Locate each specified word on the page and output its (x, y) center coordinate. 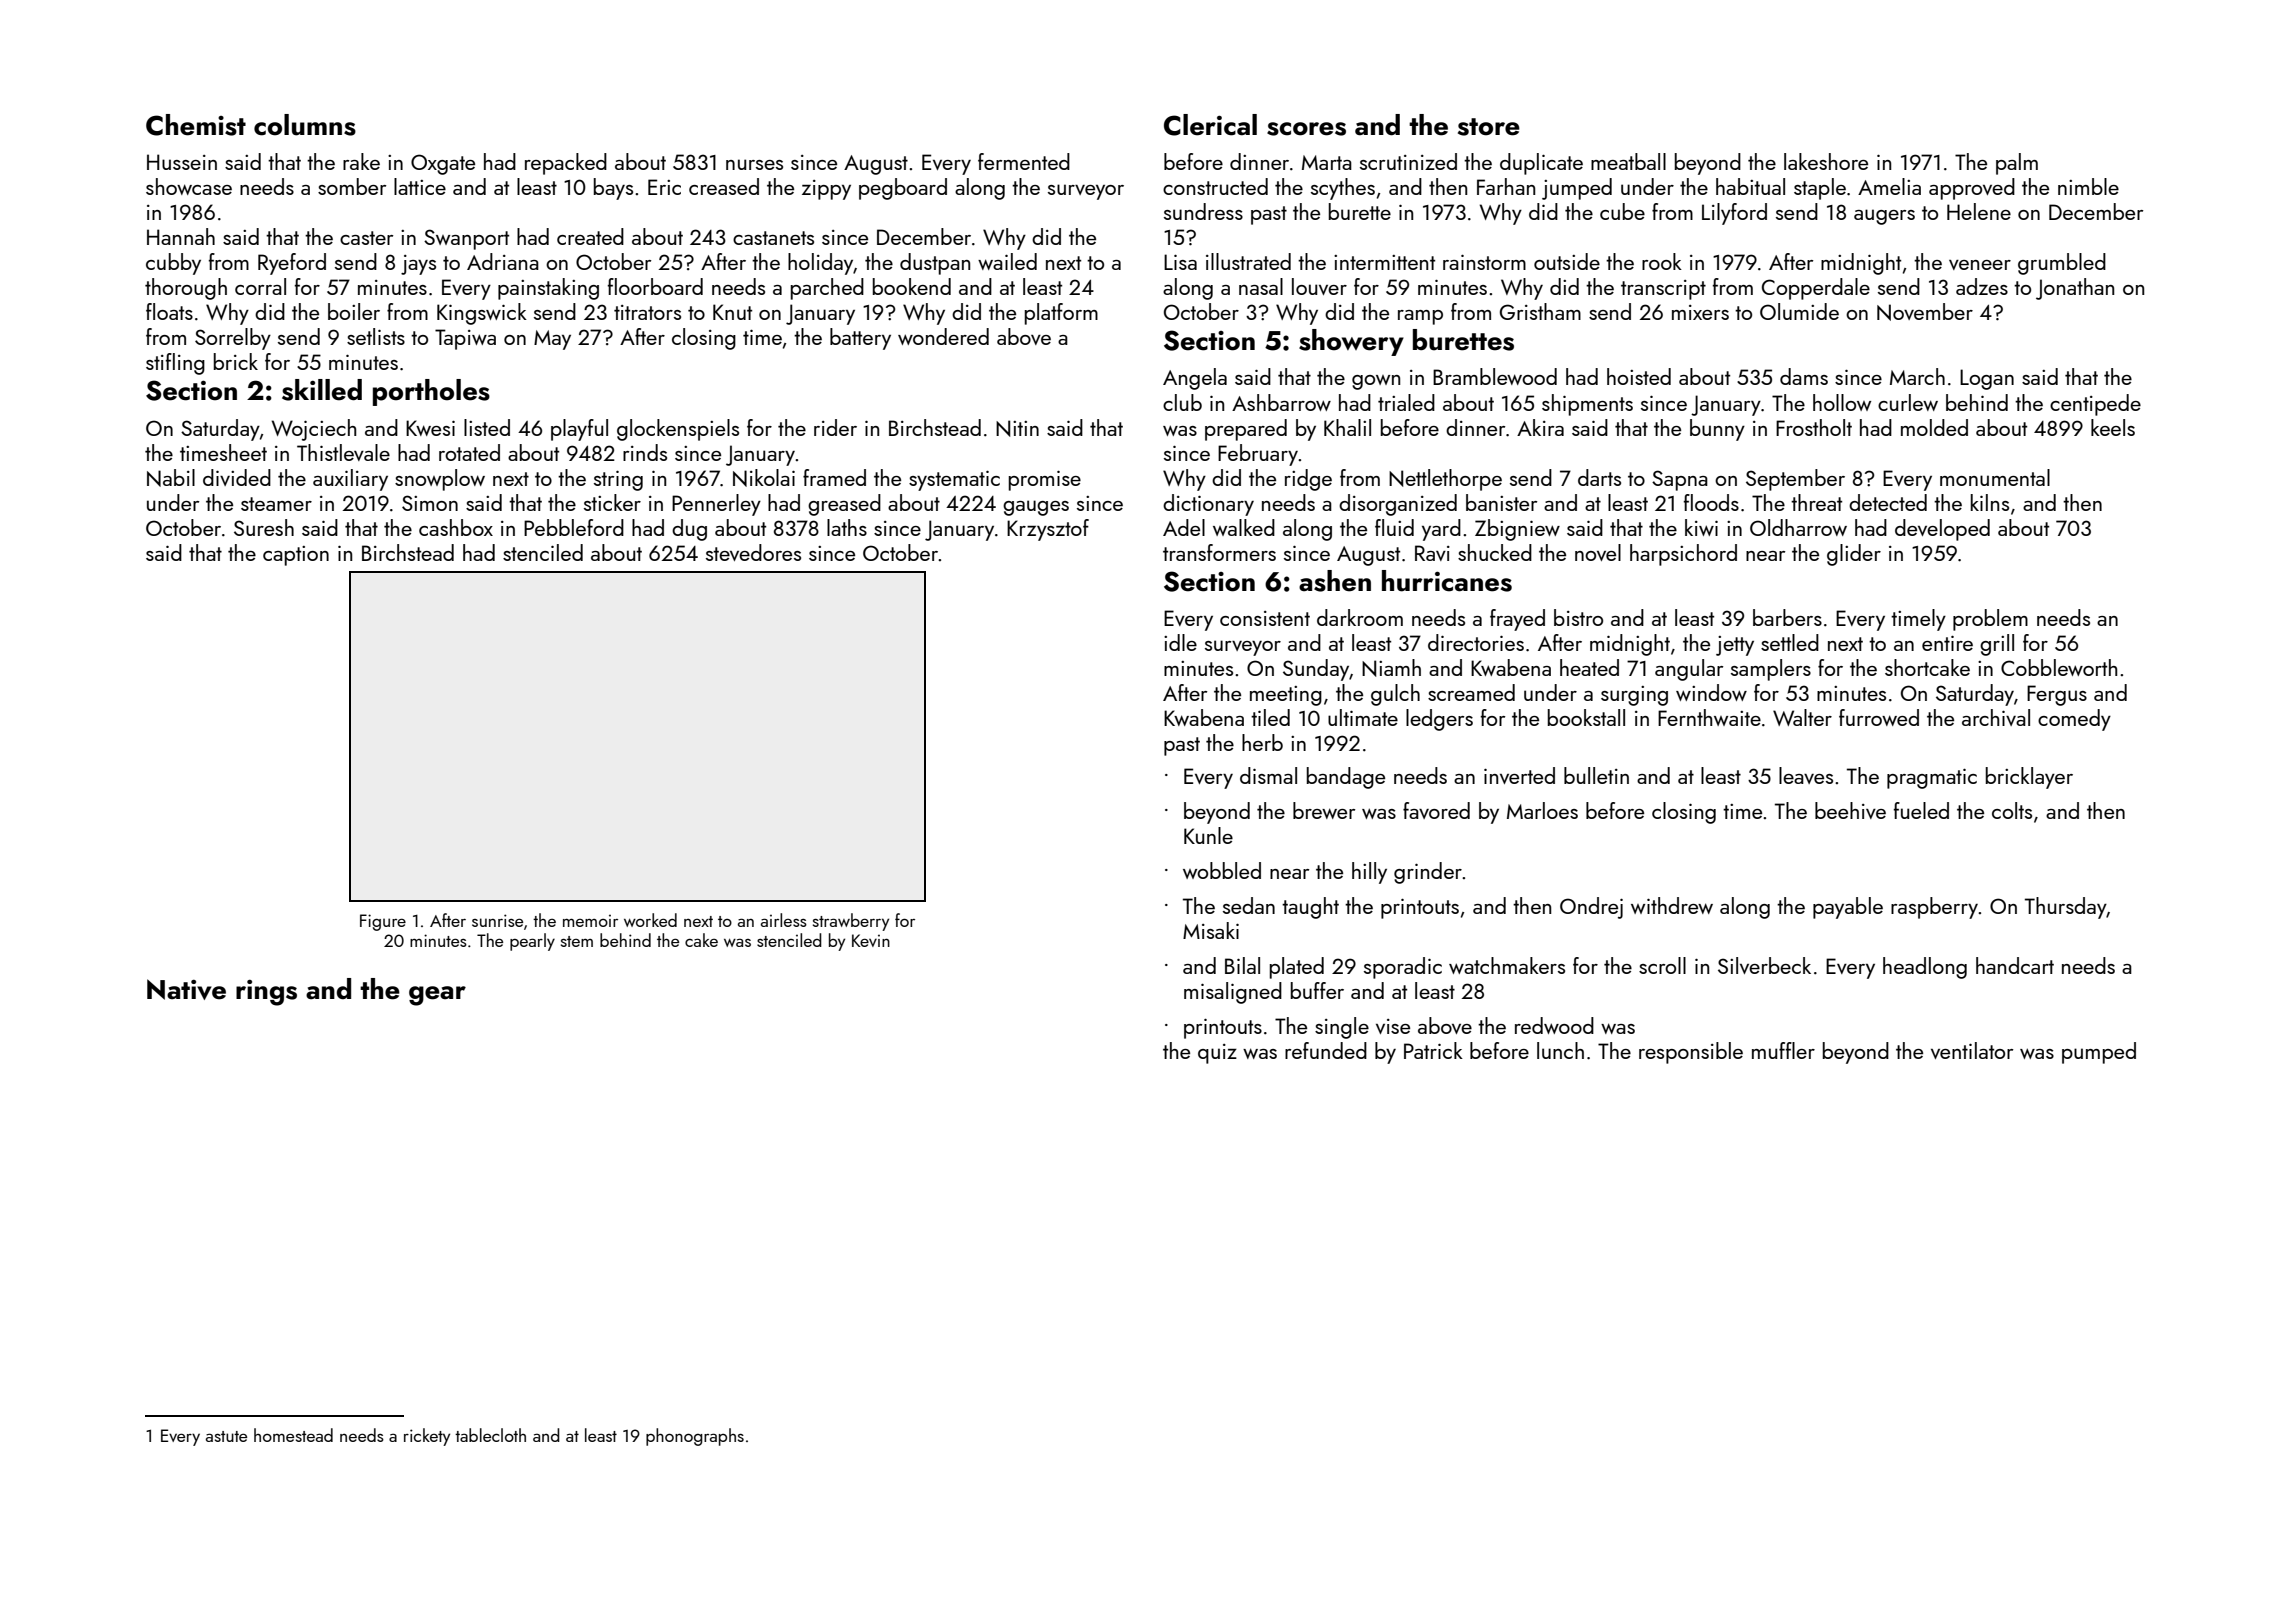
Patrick (1433, 1050)
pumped (2099, 1053)
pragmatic (1932, 779)
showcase (189, 186)
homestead (293, 1435)
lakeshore (1826, 161)
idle (1180, 642)
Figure (383, 922)
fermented (1024, 161)
